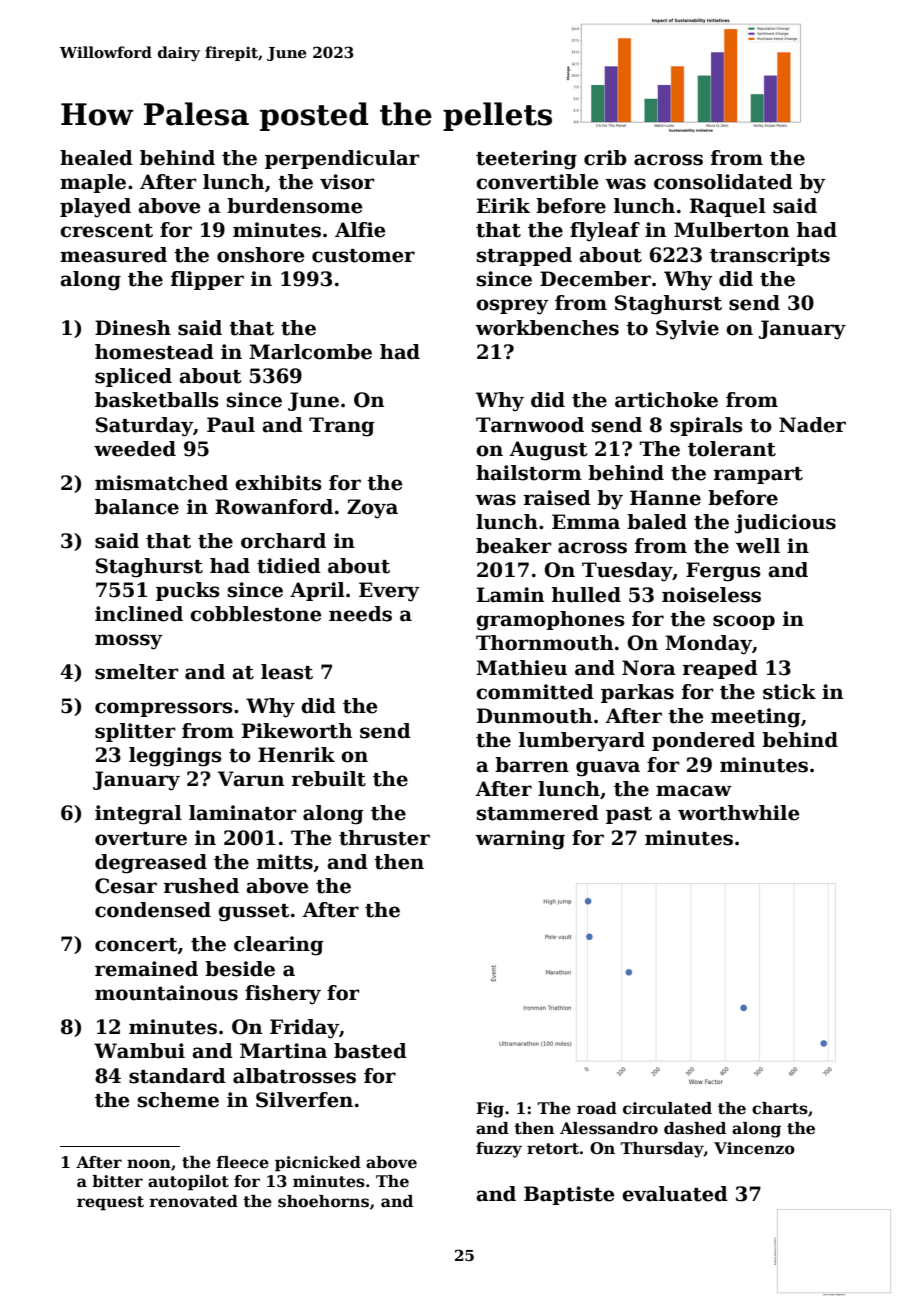 The width and height of the image is (908, 1316). I want to click on integral, so click(138, 815).
